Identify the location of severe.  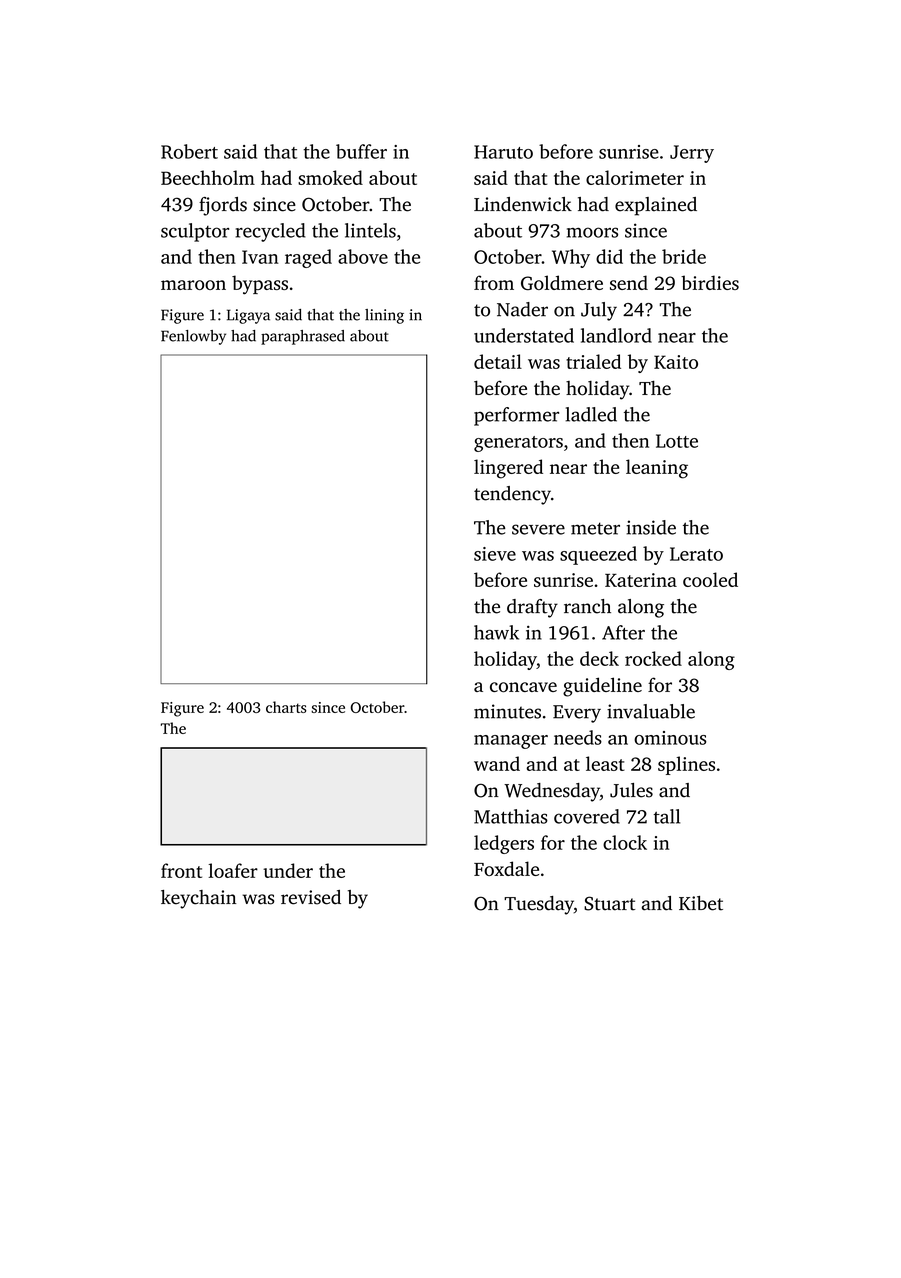
(538, 529).
